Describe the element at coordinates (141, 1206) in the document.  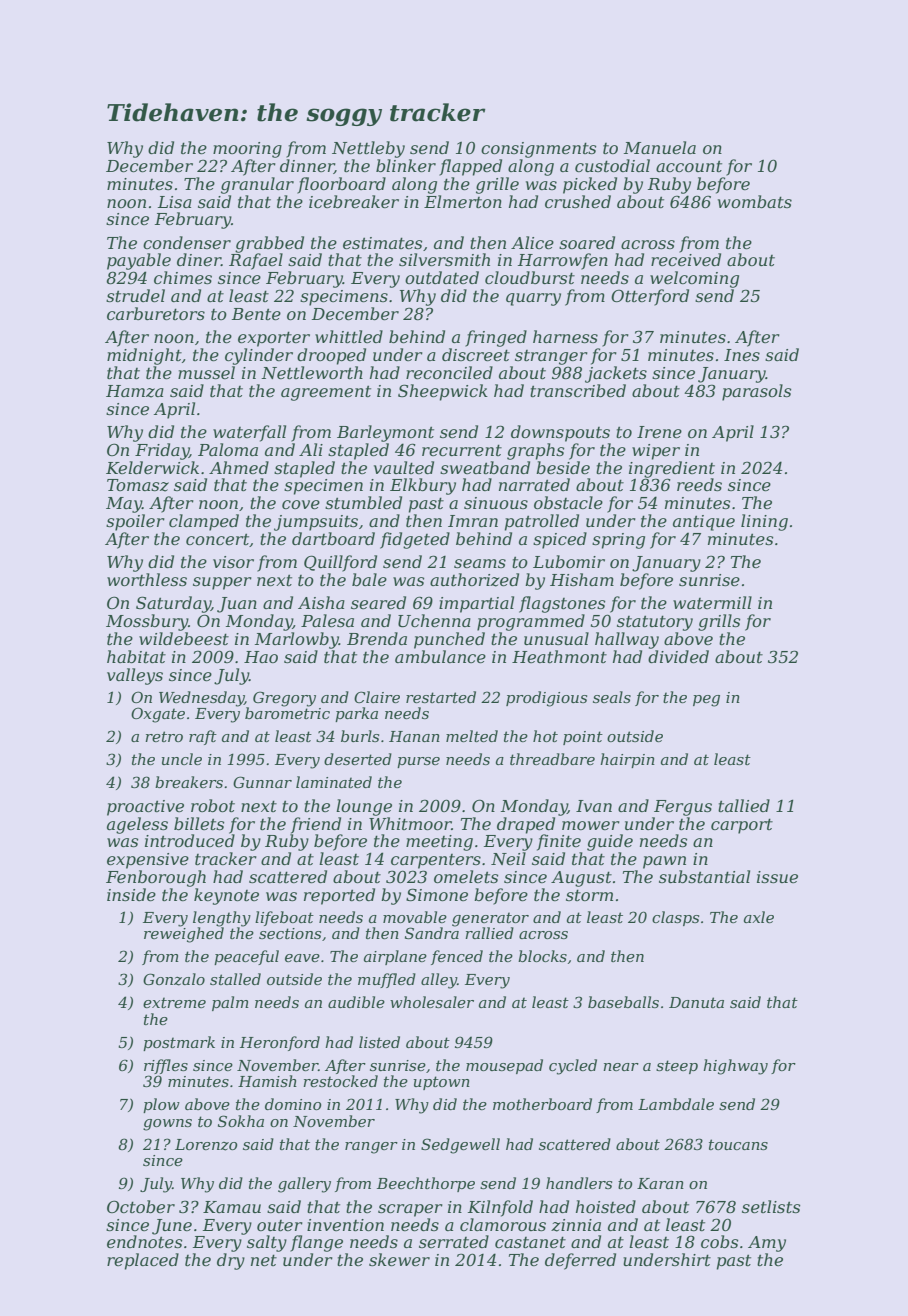
I see `October` at that location.
